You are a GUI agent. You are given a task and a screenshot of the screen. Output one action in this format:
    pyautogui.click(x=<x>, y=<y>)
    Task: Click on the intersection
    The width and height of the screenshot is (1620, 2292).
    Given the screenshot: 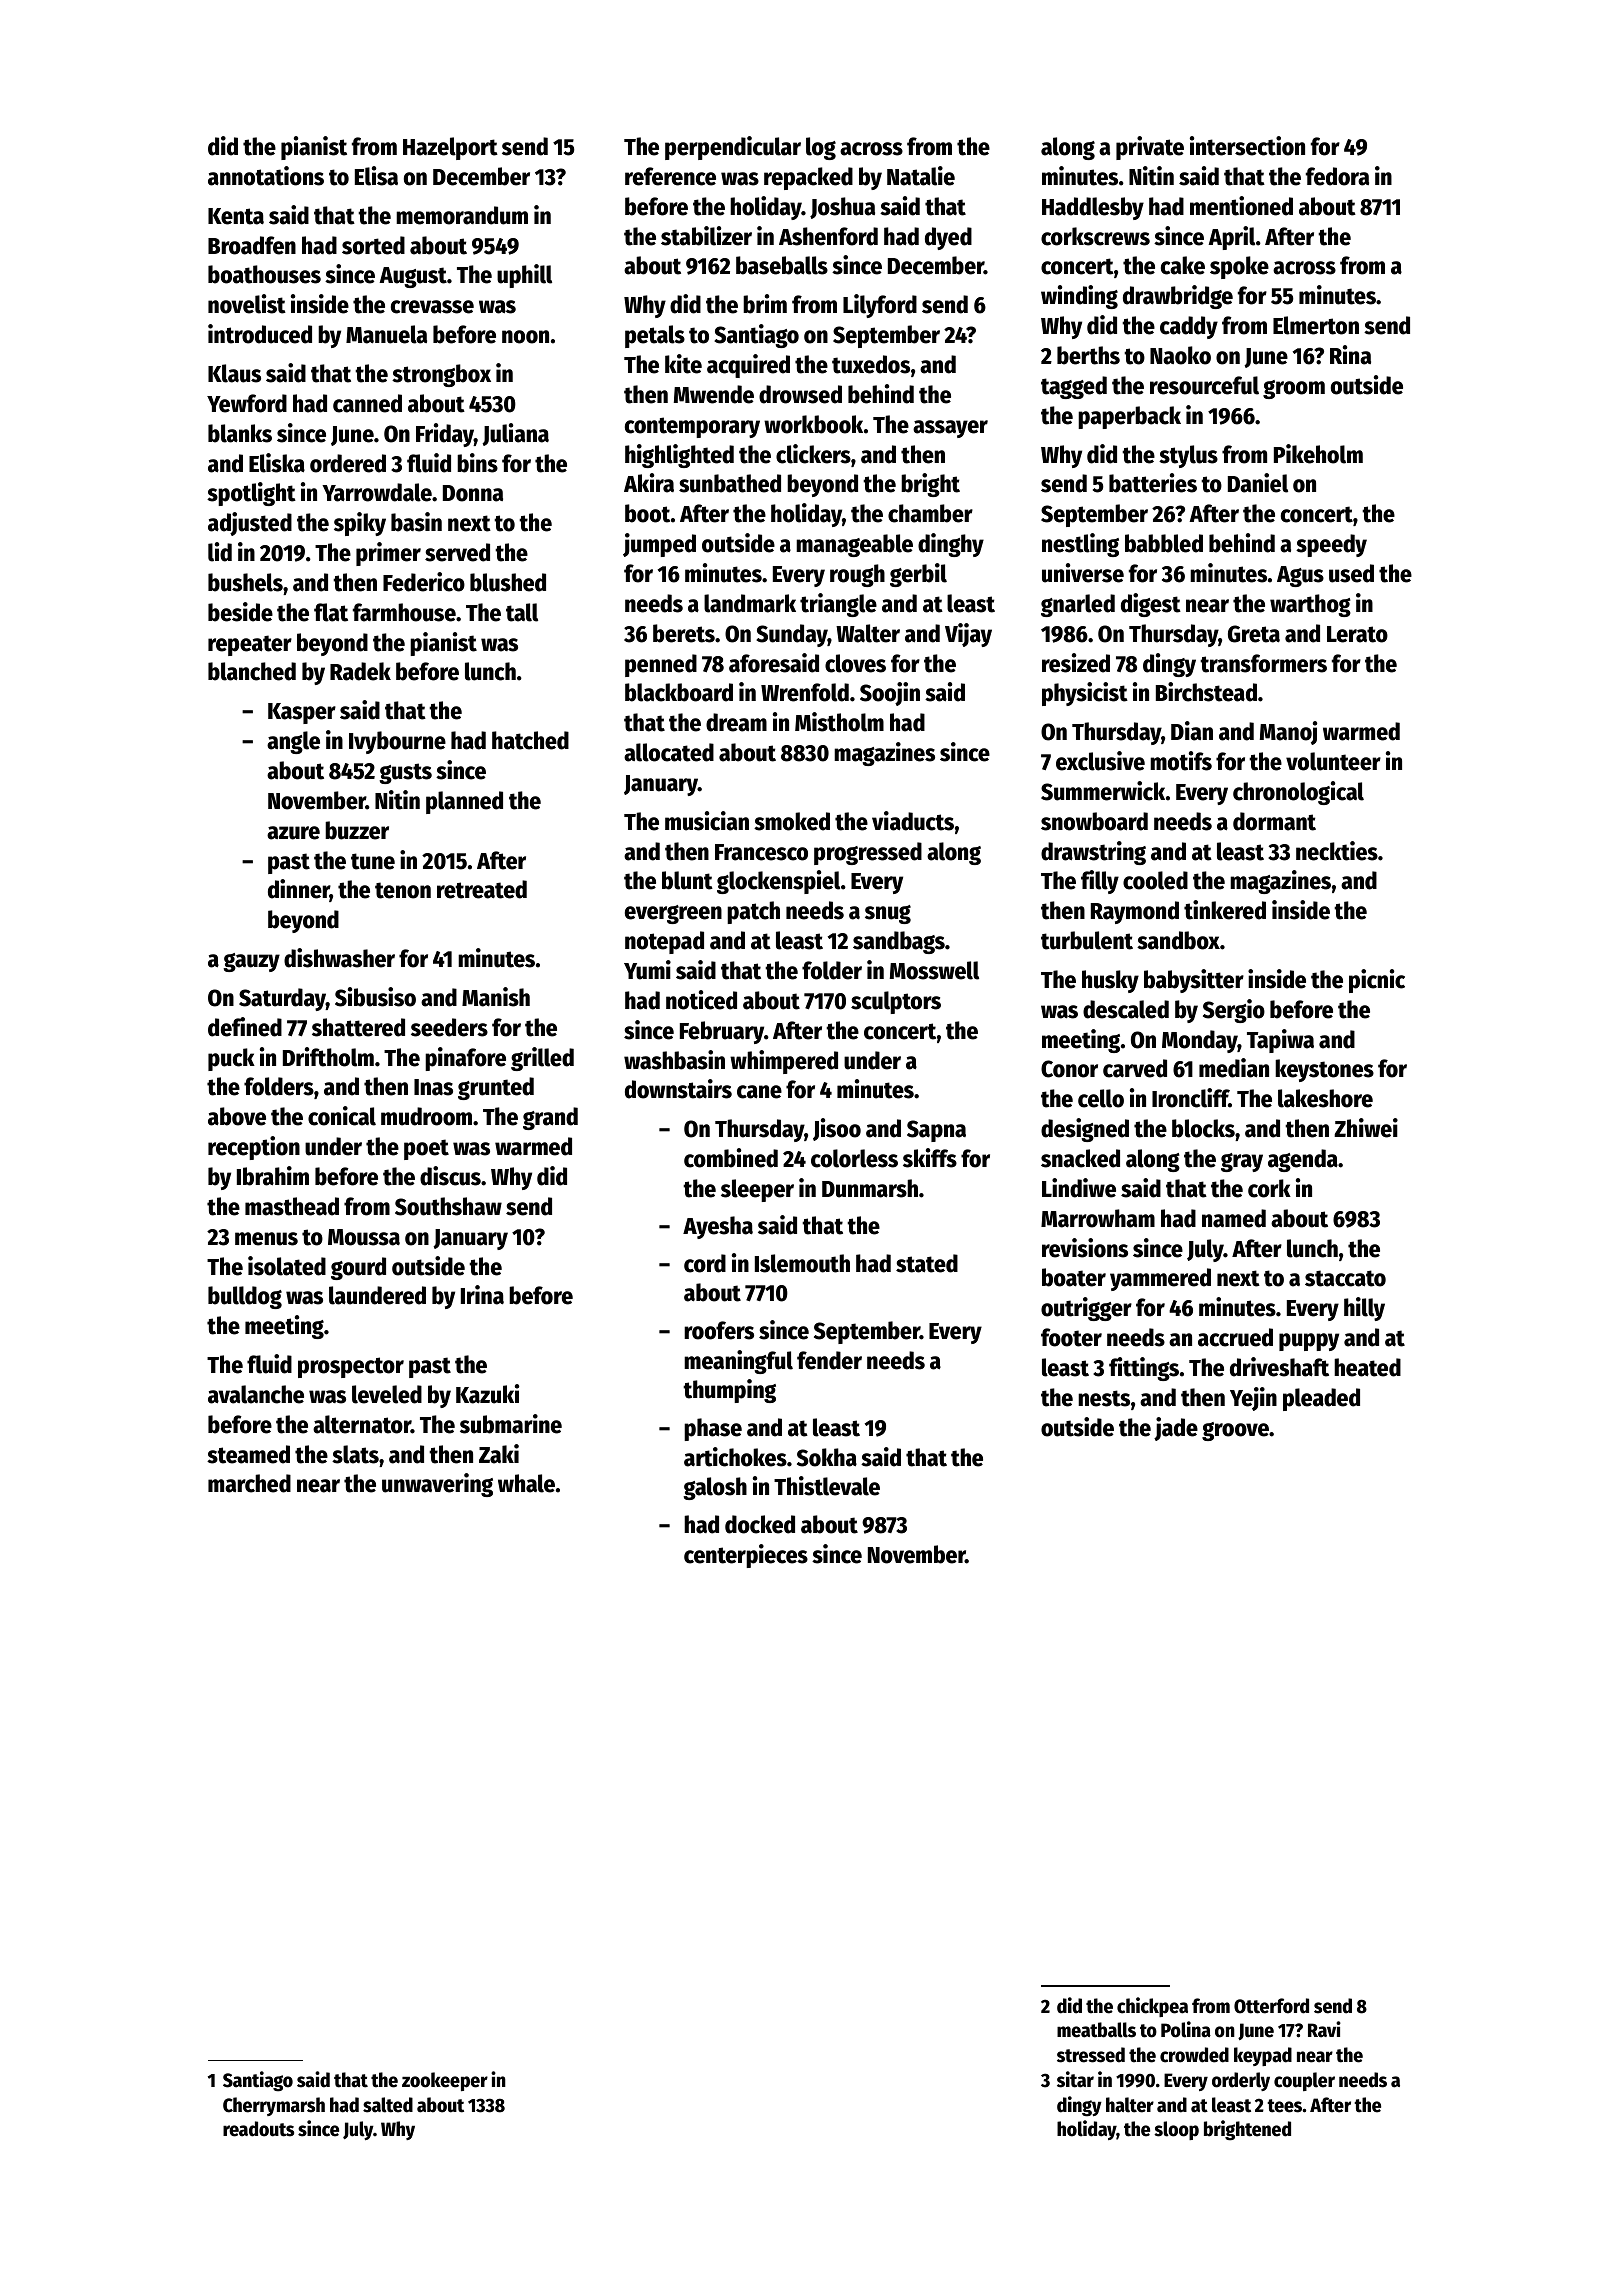 What is the action you would take?
    pyautogui.click(x=1247, y=146)
